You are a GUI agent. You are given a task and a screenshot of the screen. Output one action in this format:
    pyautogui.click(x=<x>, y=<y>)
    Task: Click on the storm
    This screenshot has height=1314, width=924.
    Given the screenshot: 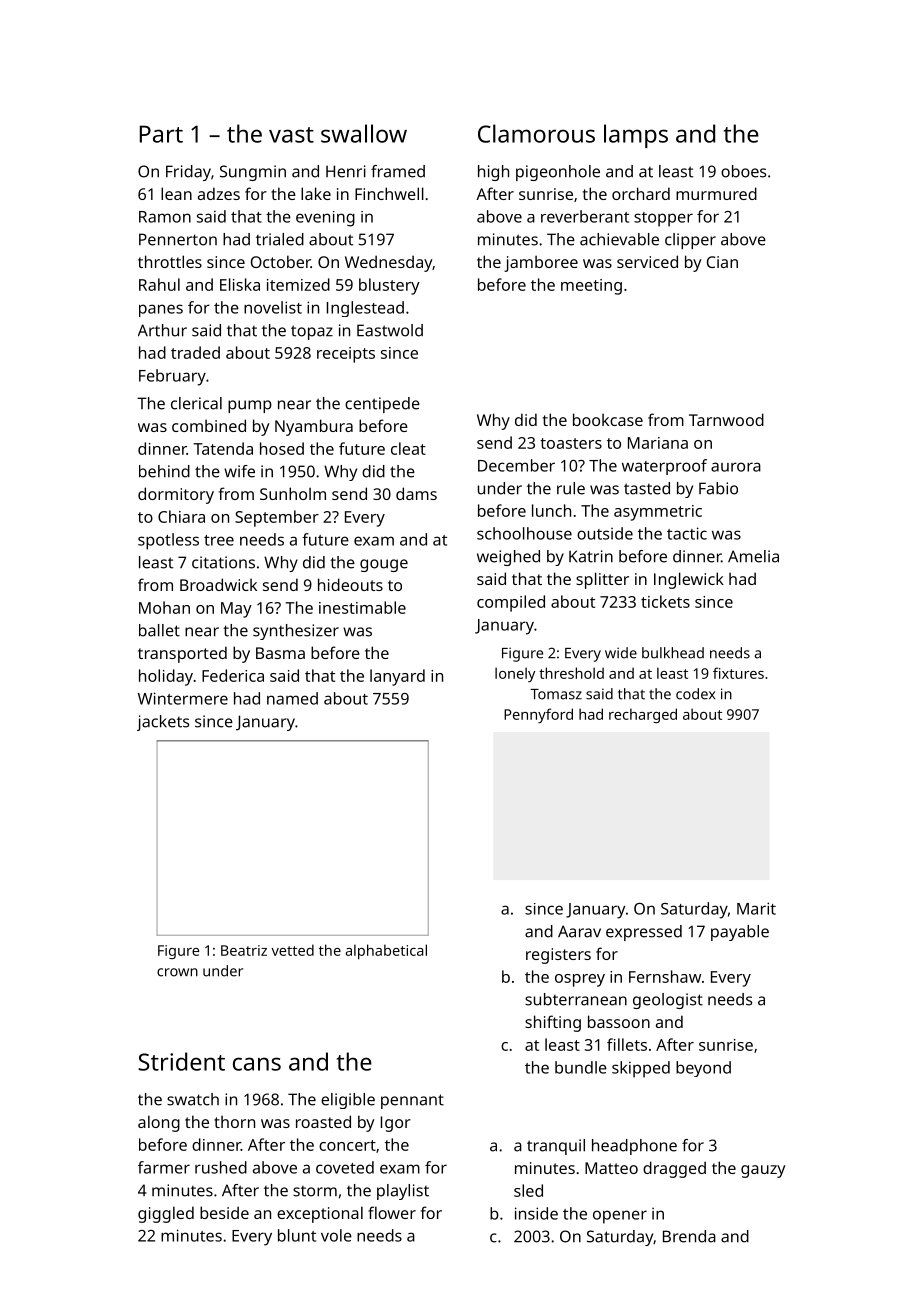 What is the action you would take?
    pyautogui.click(x=315, y=1191)
